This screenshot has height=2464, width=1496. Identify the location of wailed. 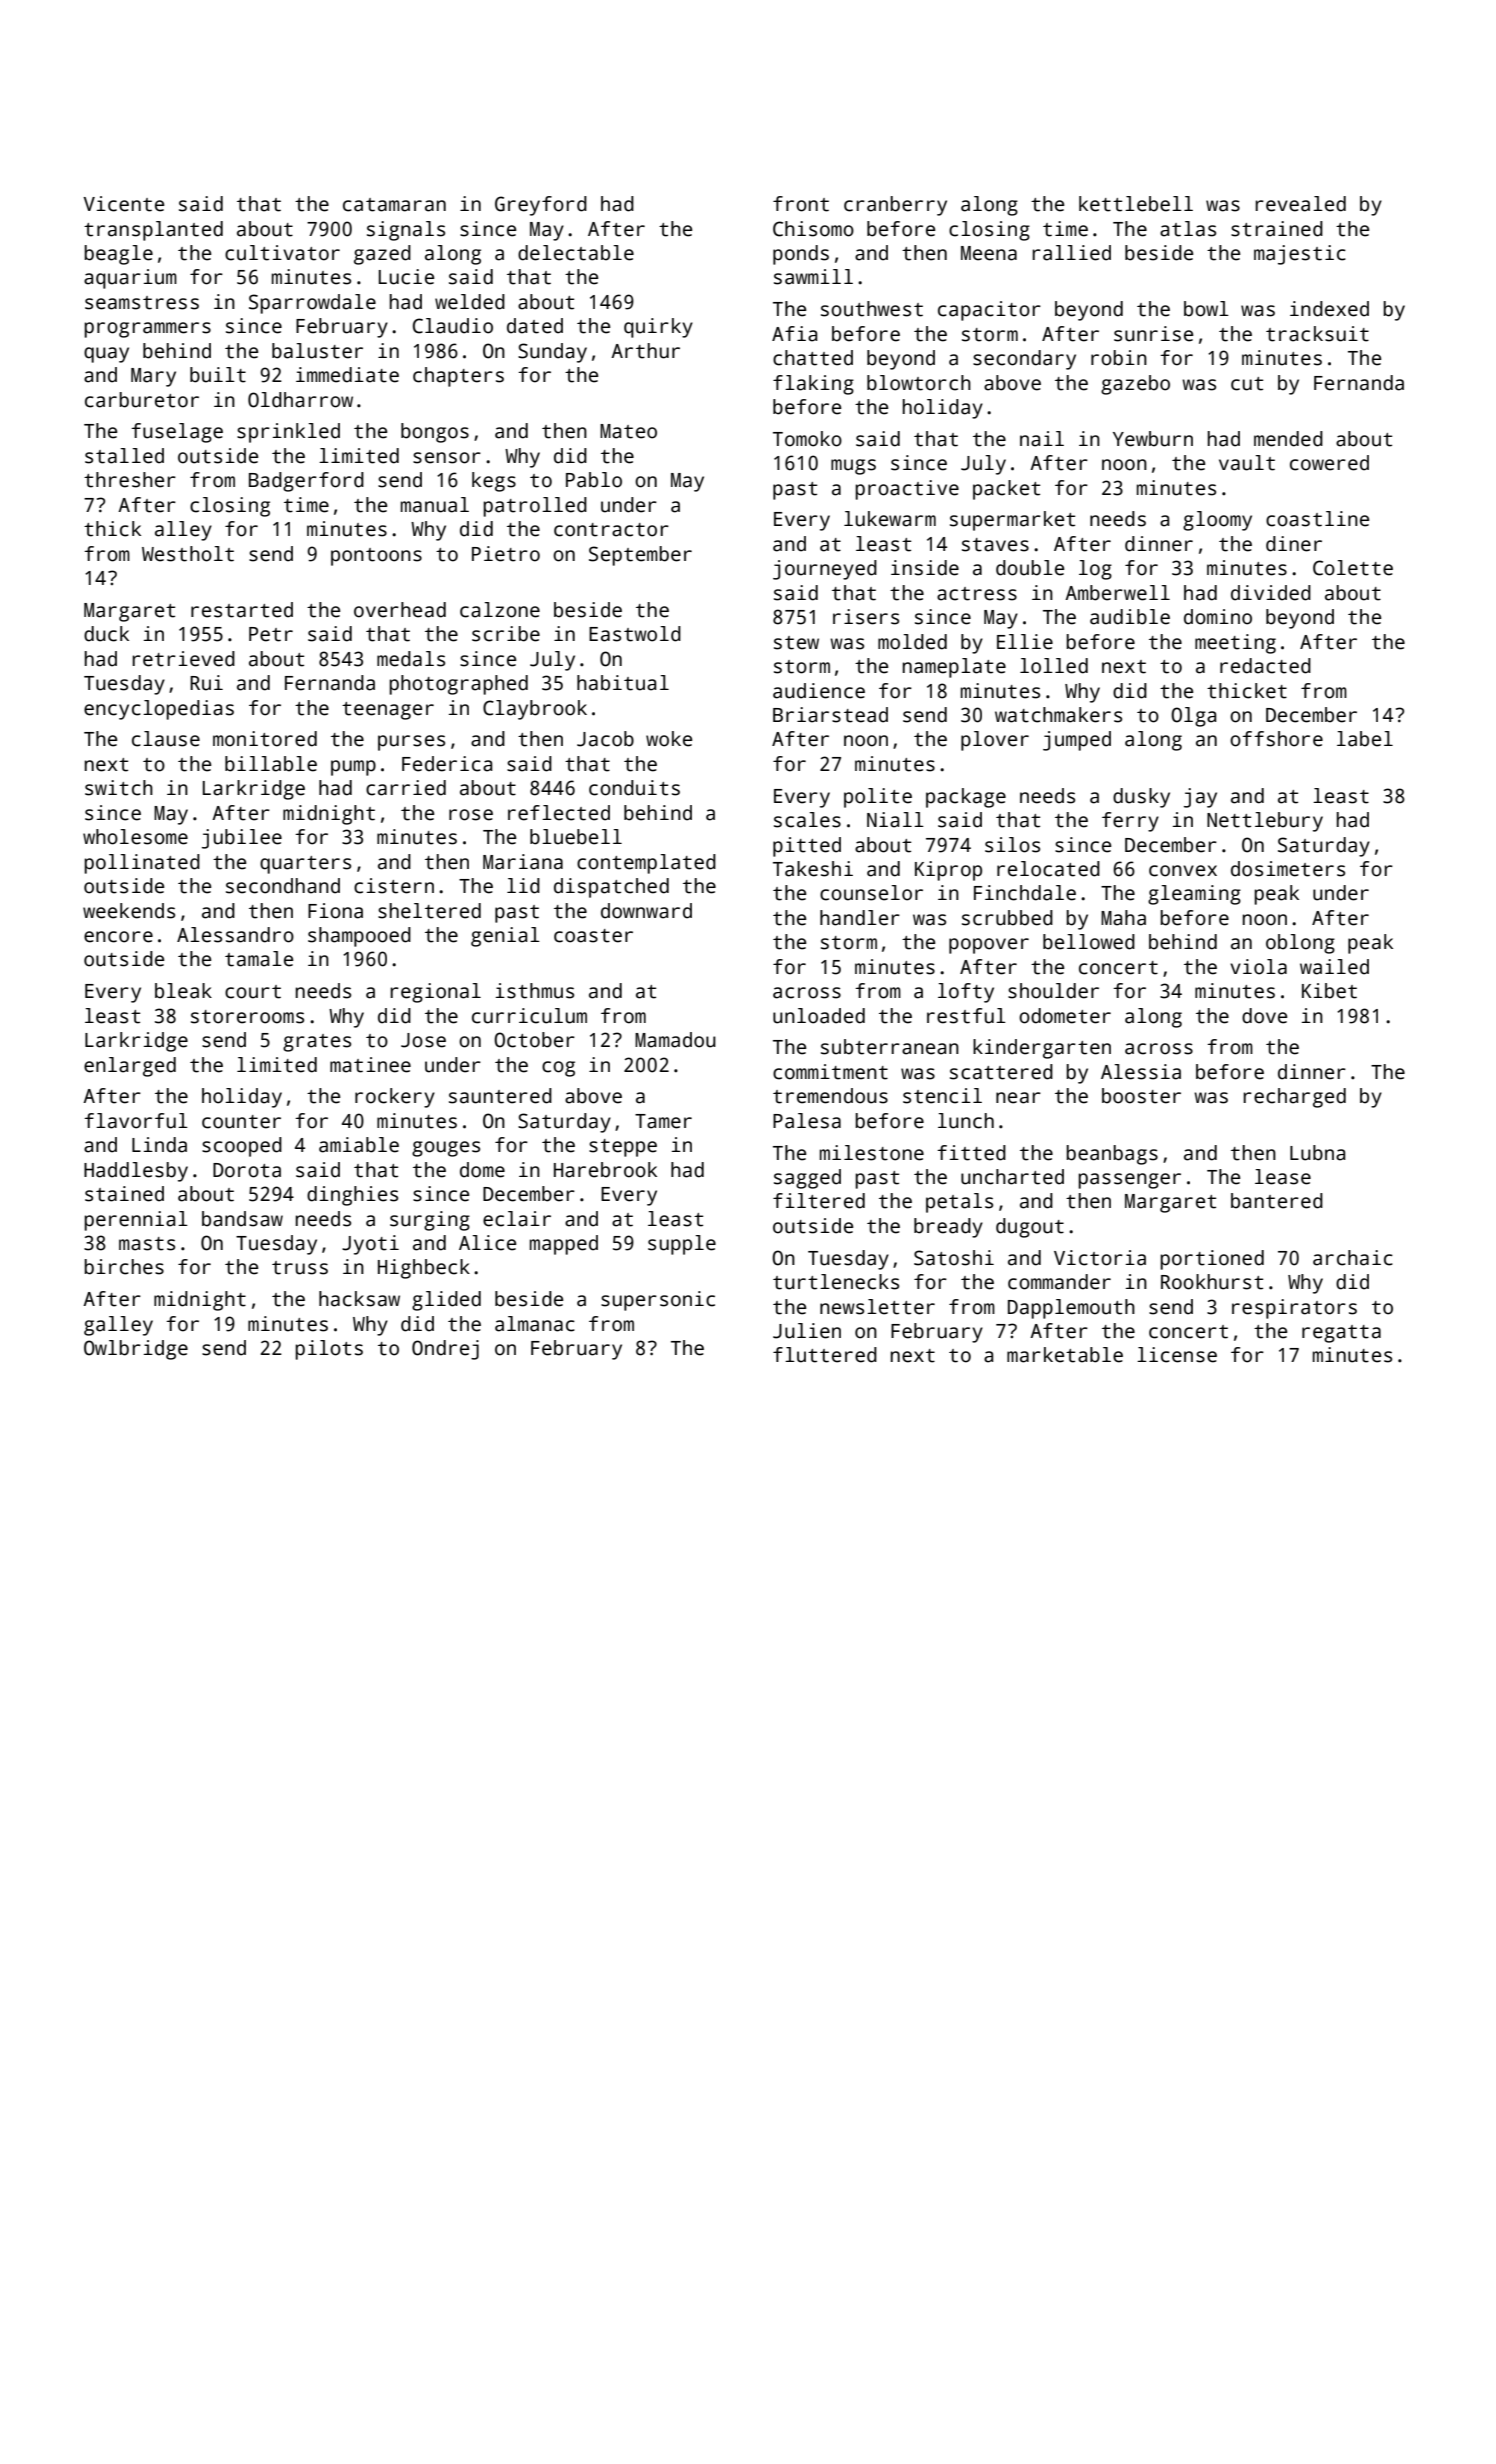
(1334, 967).
